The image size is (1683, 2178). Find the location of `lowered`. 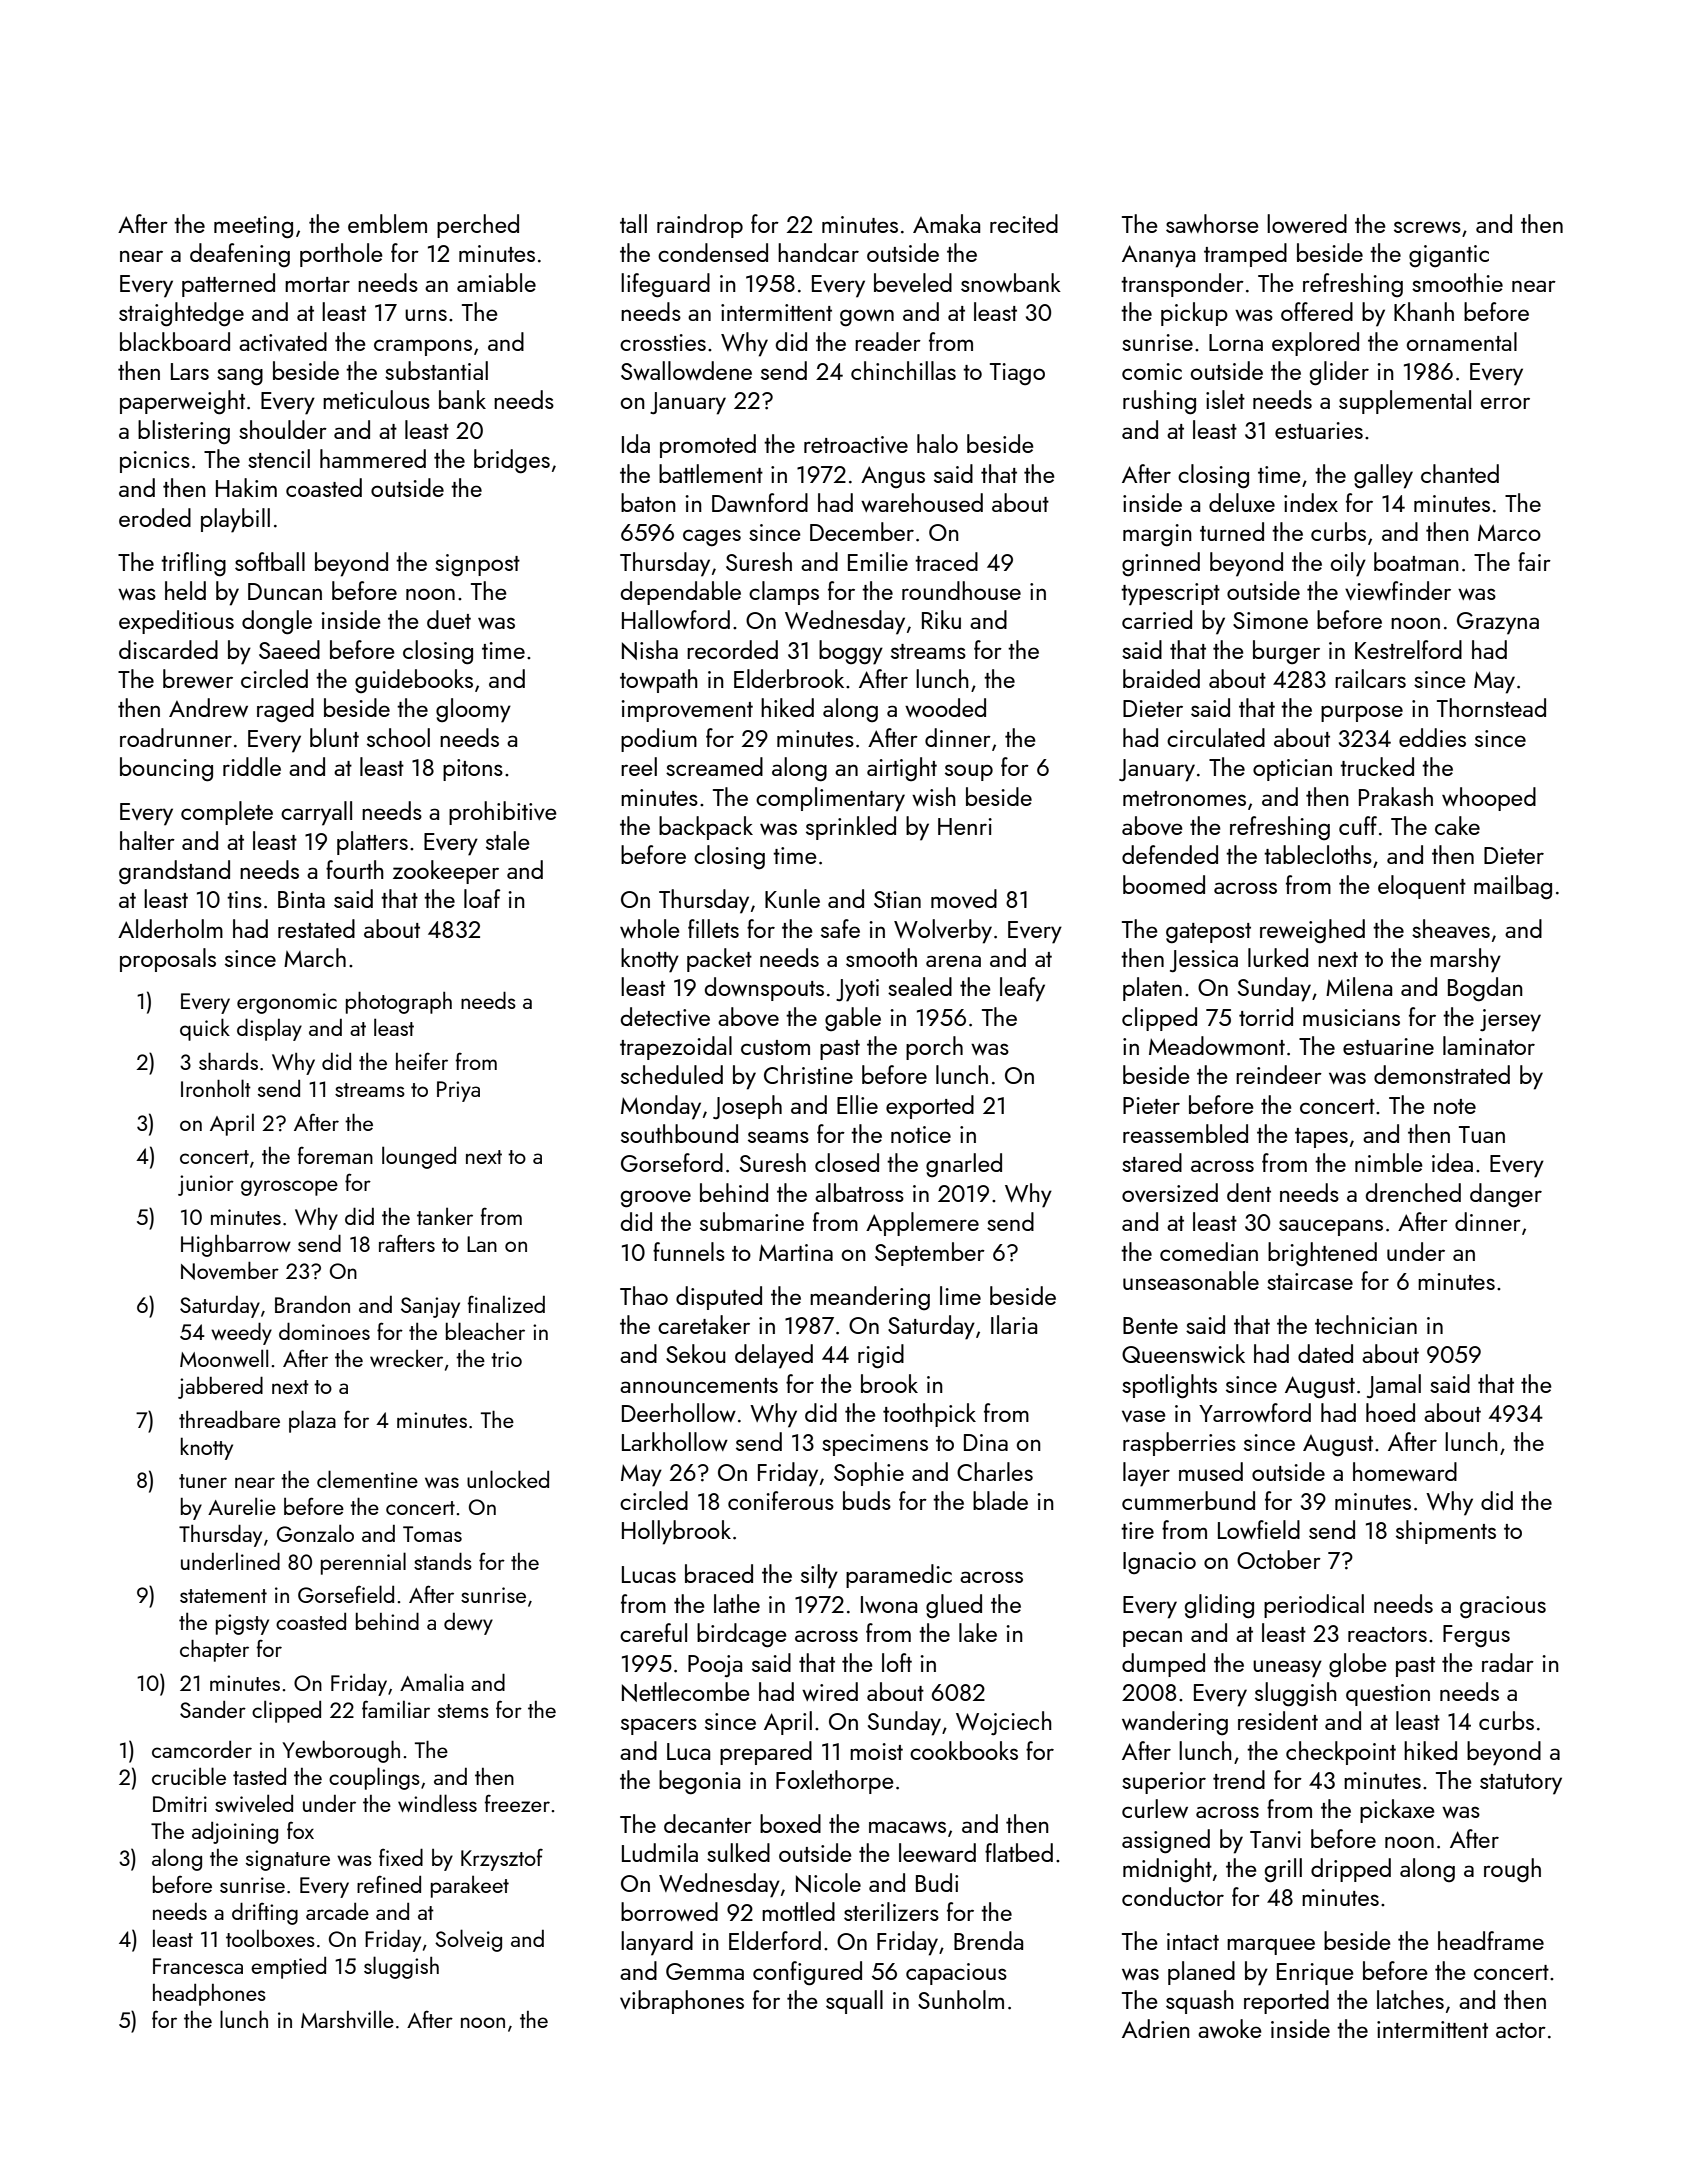

lowered is located at coordinates (1307, 223).
